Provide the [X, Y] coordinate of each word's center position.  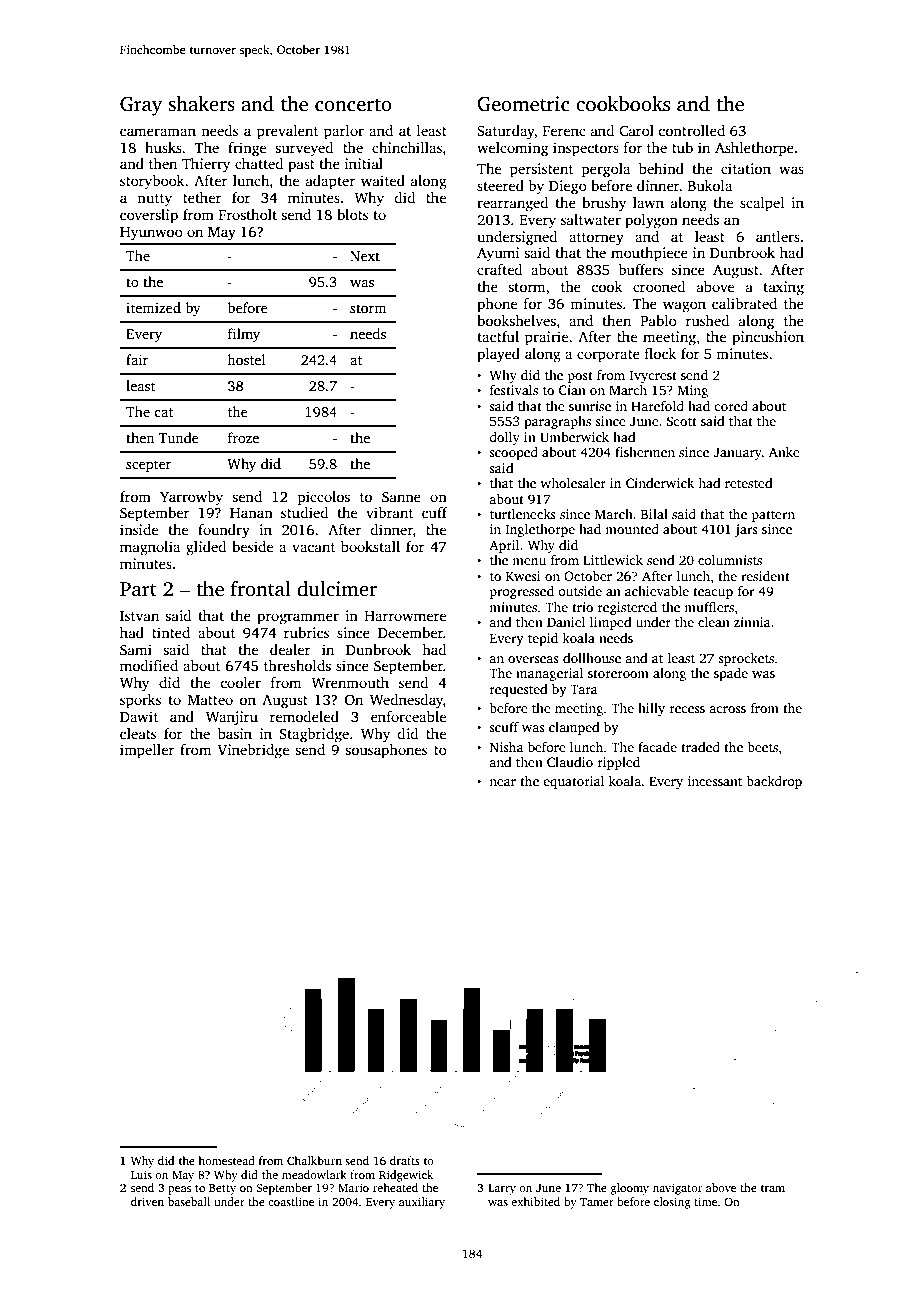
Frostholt [248, 214]
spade [731, 674]
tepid [543, 639]
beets [762, 747]
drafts [405, 1160]
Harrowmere [405, 616]
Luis [141, 1174]
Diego [568, 187]
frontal [261, 589]
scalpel [762, 204]
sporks [140, 701]
